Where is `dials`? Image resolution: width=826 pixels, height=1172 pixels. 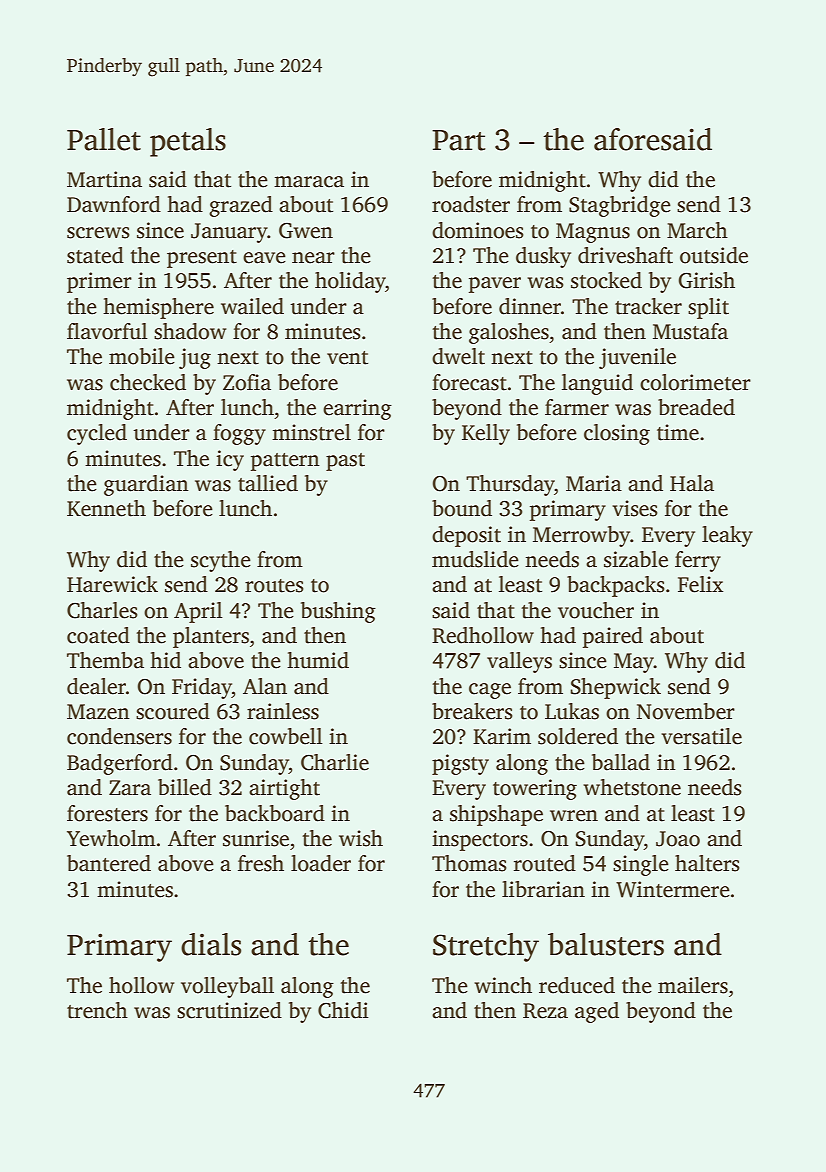 dials is located at coordinates (211, 944).
